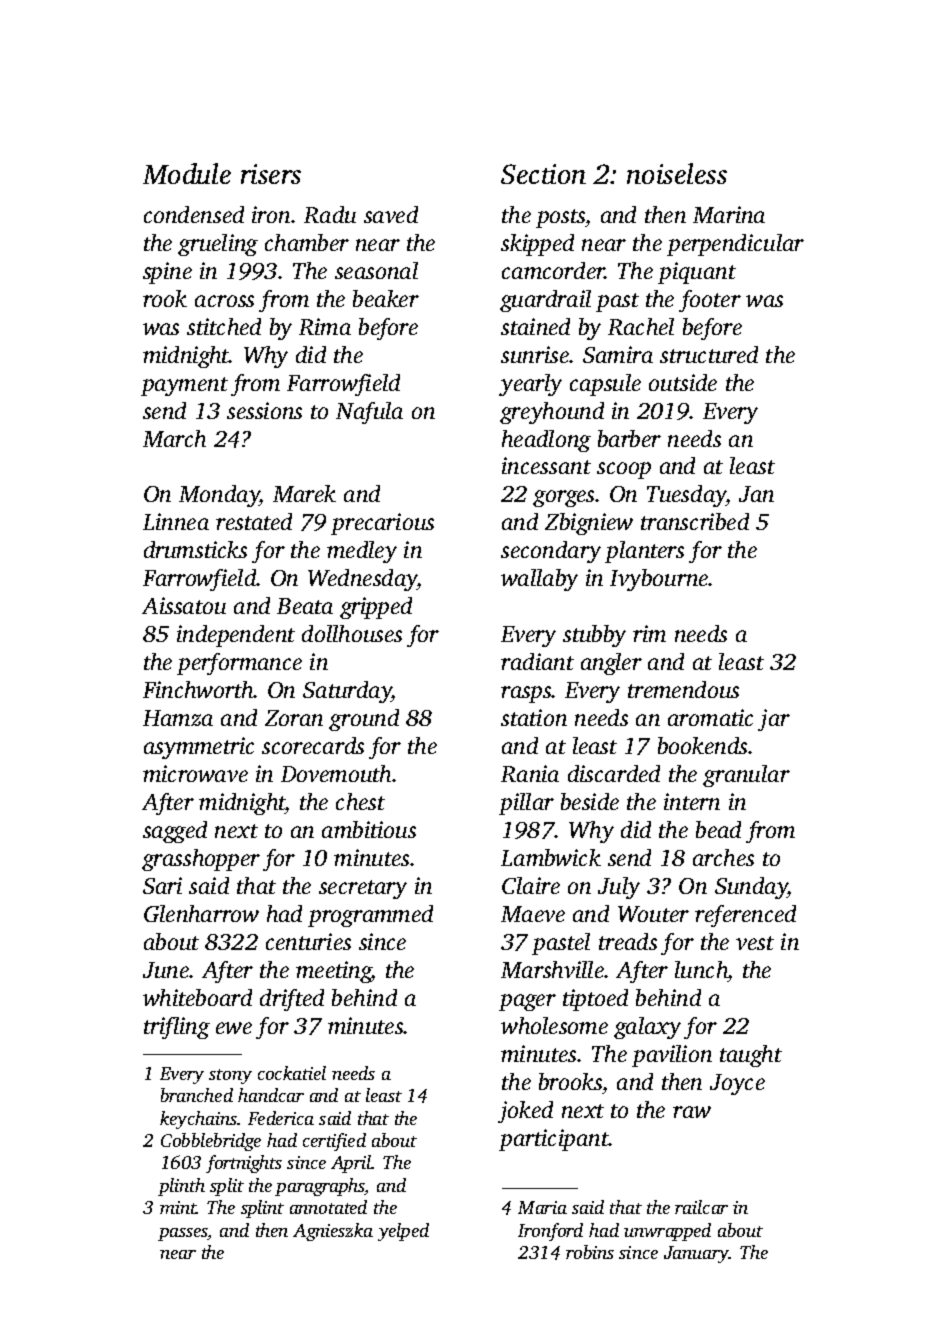 Image resolution: width=947 pixels, height=1344 pixels. I want to click on split, so click(227, 1187).
